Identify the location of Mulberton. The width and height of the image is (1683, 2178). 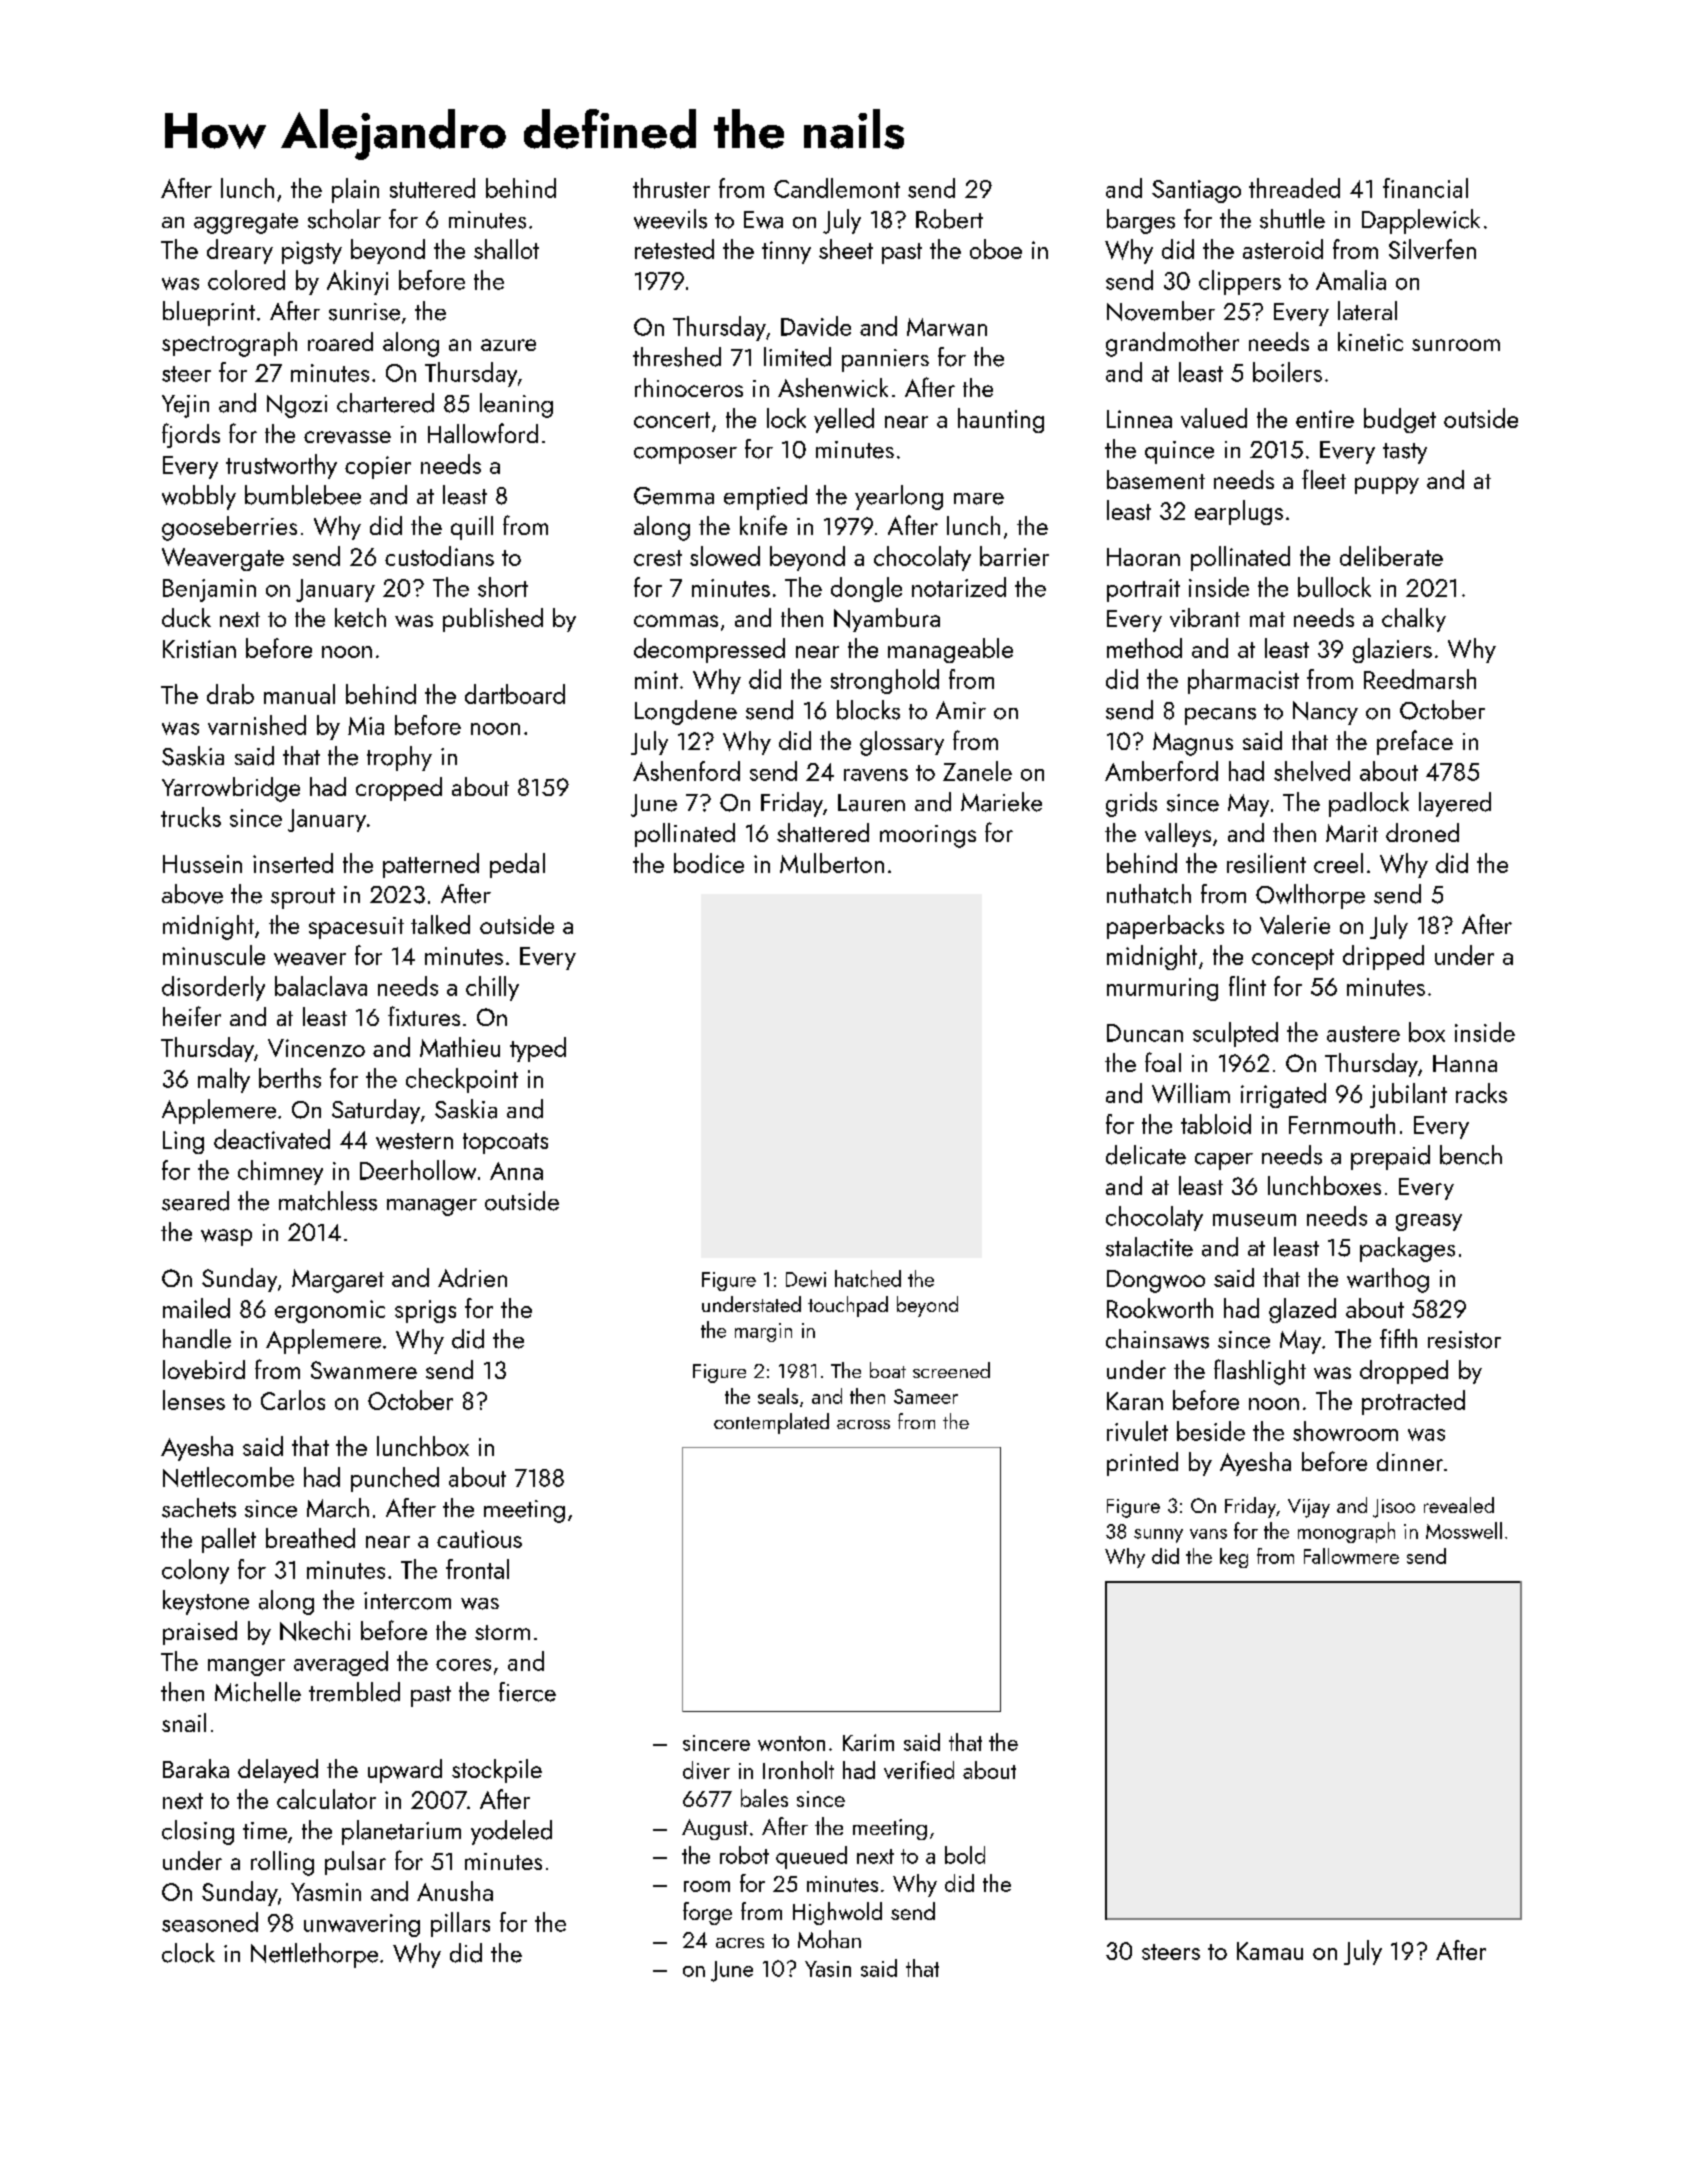
(832, 863).
